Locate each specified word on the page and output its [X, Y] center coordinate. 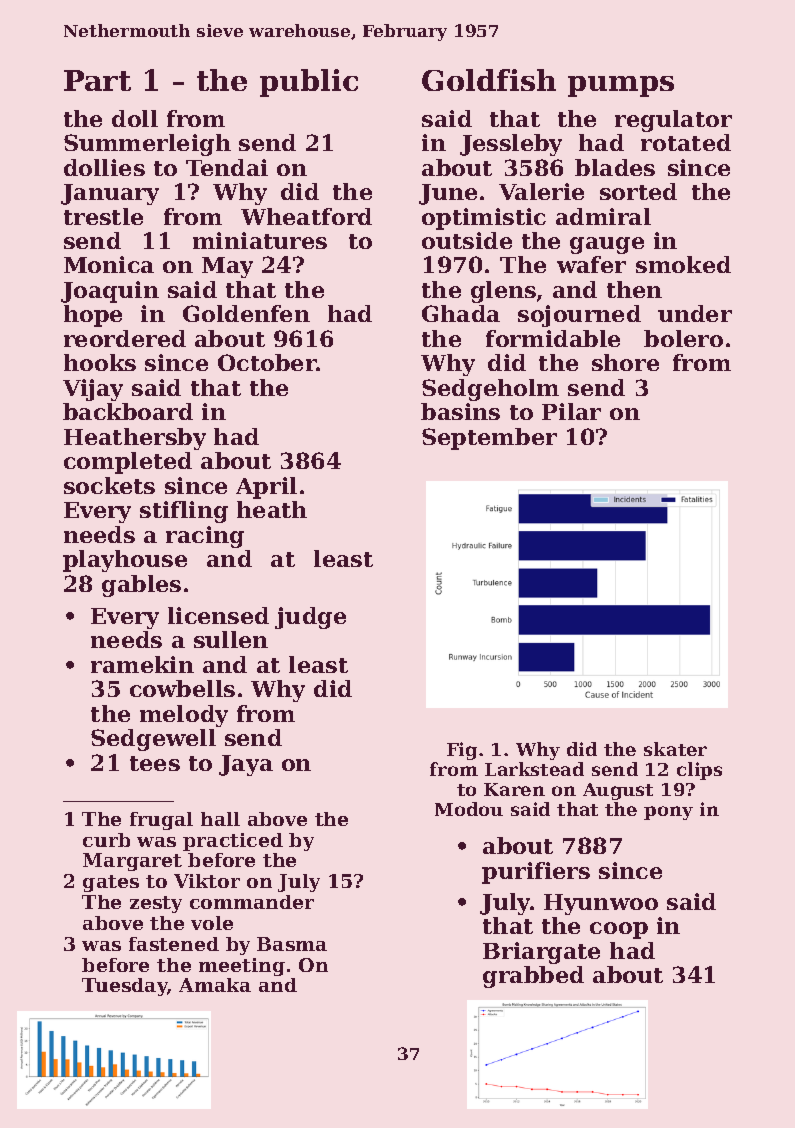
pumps [621, 86]
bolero [683, 338]
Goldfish [489, 80]
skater [675, 749]
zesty [156, 904]
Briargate [541, 953]
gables [141, 586]
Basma [292, 944]
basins [460, 411]
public [309, 83]
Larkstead [534, 769]
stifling [184, 512]
